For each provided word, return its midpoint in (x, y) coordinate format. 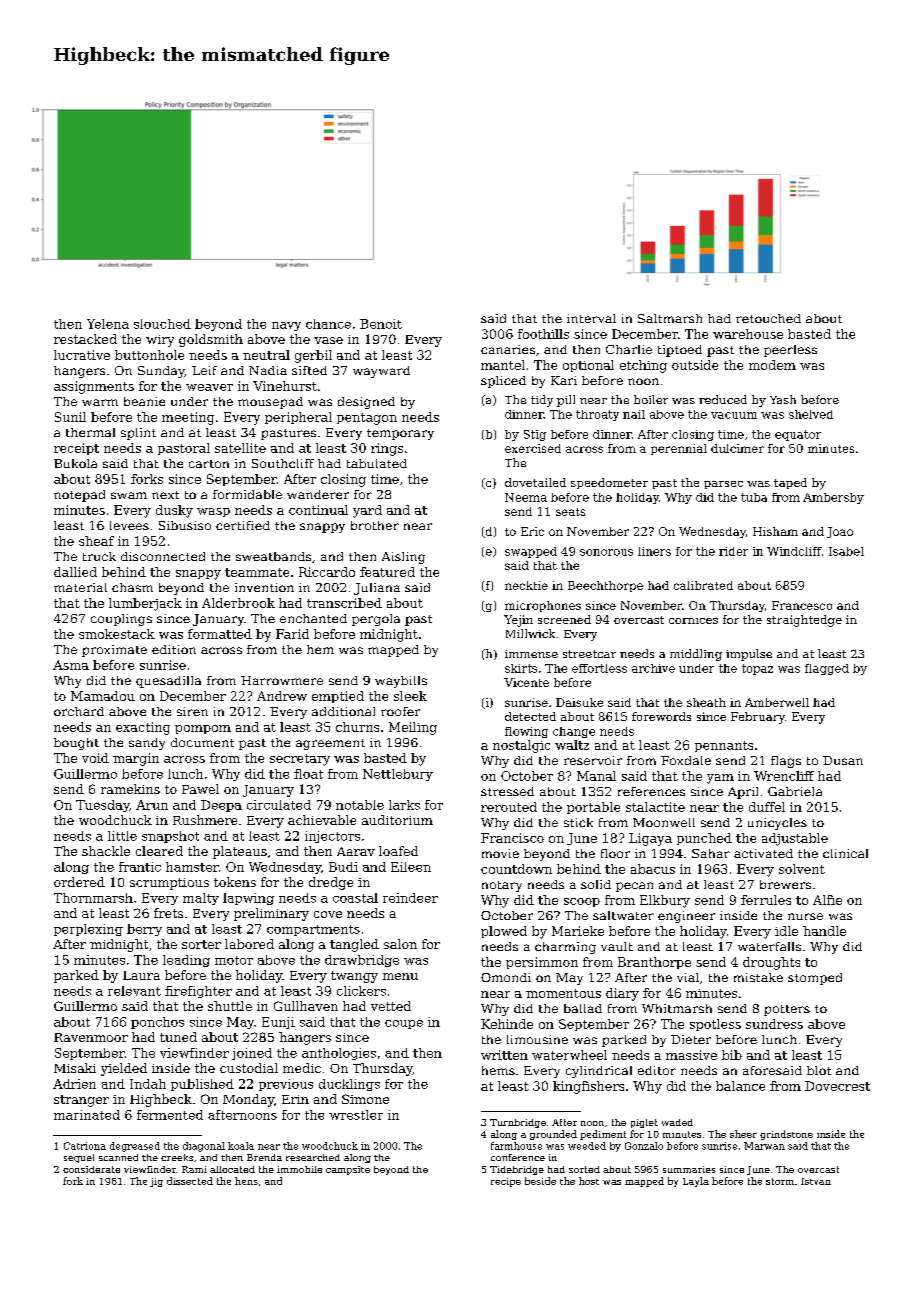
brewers (785, 884)
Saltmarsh (670, 318)
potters (787, 1010)
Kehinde (507, 1024)
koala (241, 1146)
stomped (815, 979)
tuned (178, 1037)
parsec (723, 485)
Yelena (108, 324)
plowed (504, 932)
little (122, 836)
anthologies (339, 1054)
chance (328, 324)
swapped (531, 552)
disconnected (163, 556)
